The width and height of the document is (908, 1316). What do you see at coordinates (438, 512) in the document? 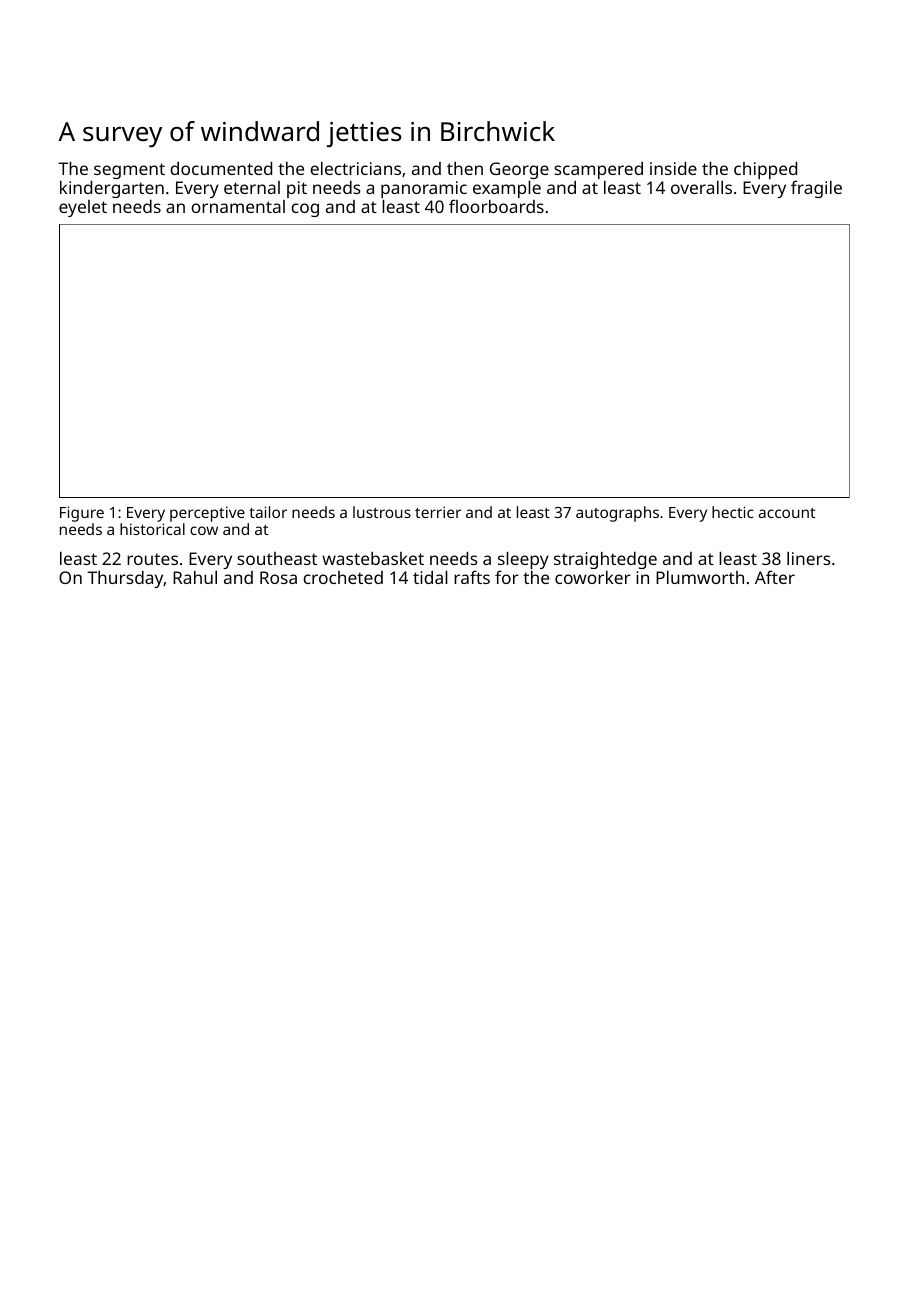
I see `terrier` at bounding box center [438, 512].
